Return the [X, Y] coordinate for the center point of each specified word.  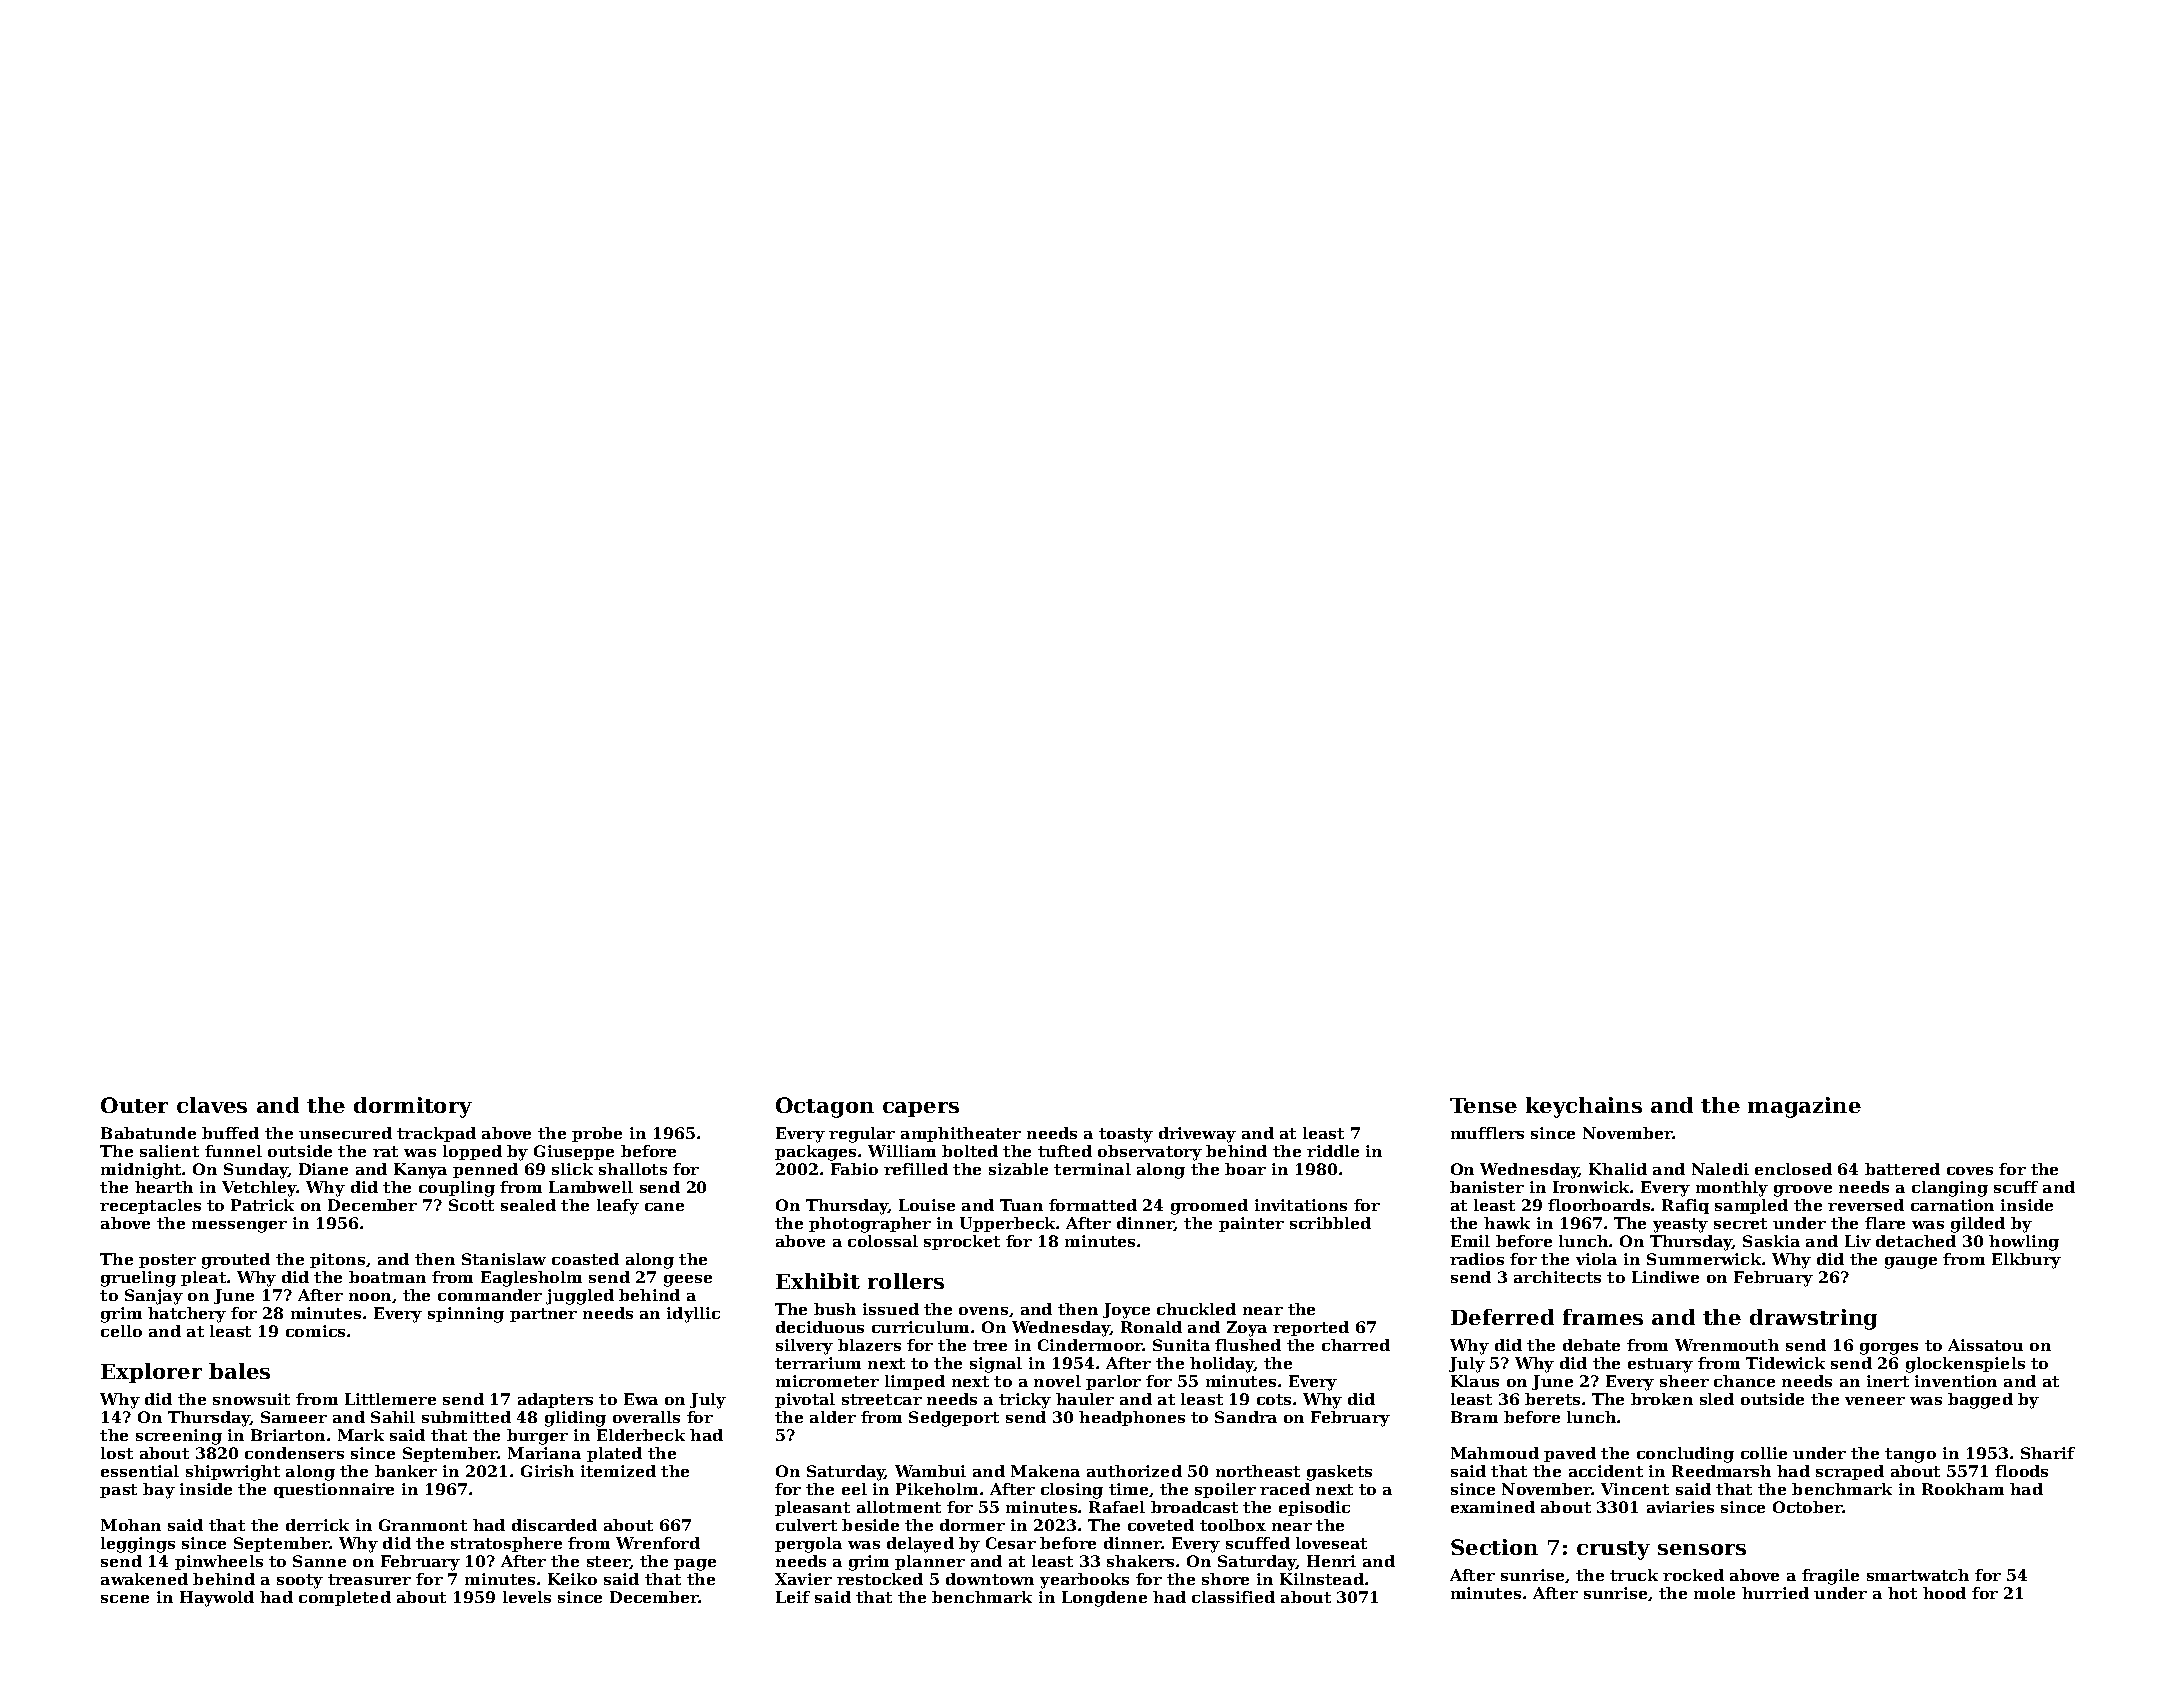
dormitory [413, 1107]
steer [608, 1562]
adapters [555, 1400]
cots [1274, 1399]
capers [921, 1109]
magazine [1804, 1107]
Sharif [2048, 1453]
